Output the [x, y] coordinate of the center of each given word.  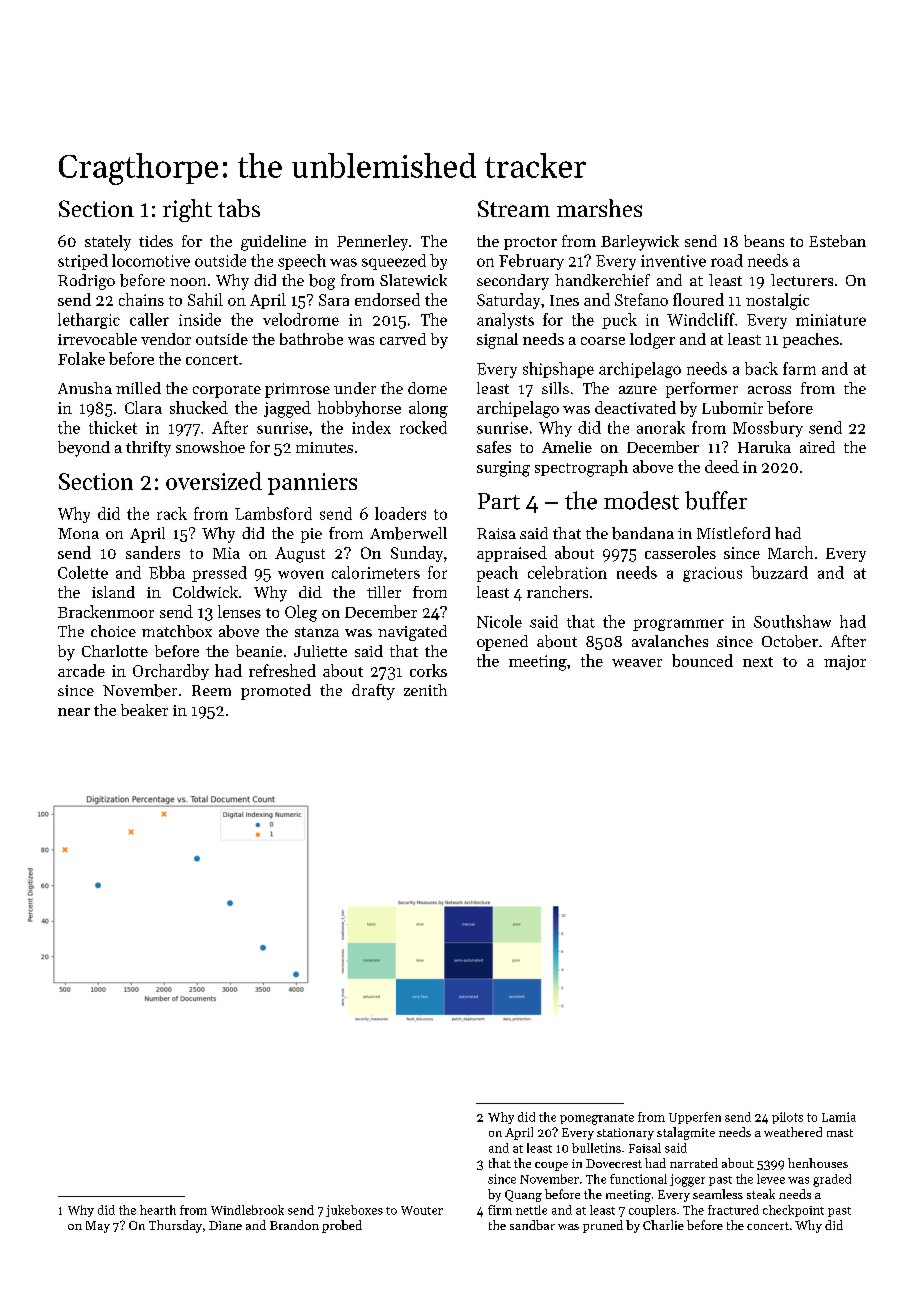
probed [342, 1226]
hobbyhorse [359, 409]
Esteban [837, 241]
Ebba [167, 572]
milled [138, 388]
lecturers [802, 280]
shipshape [558, 370]
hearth [158, 1210]
